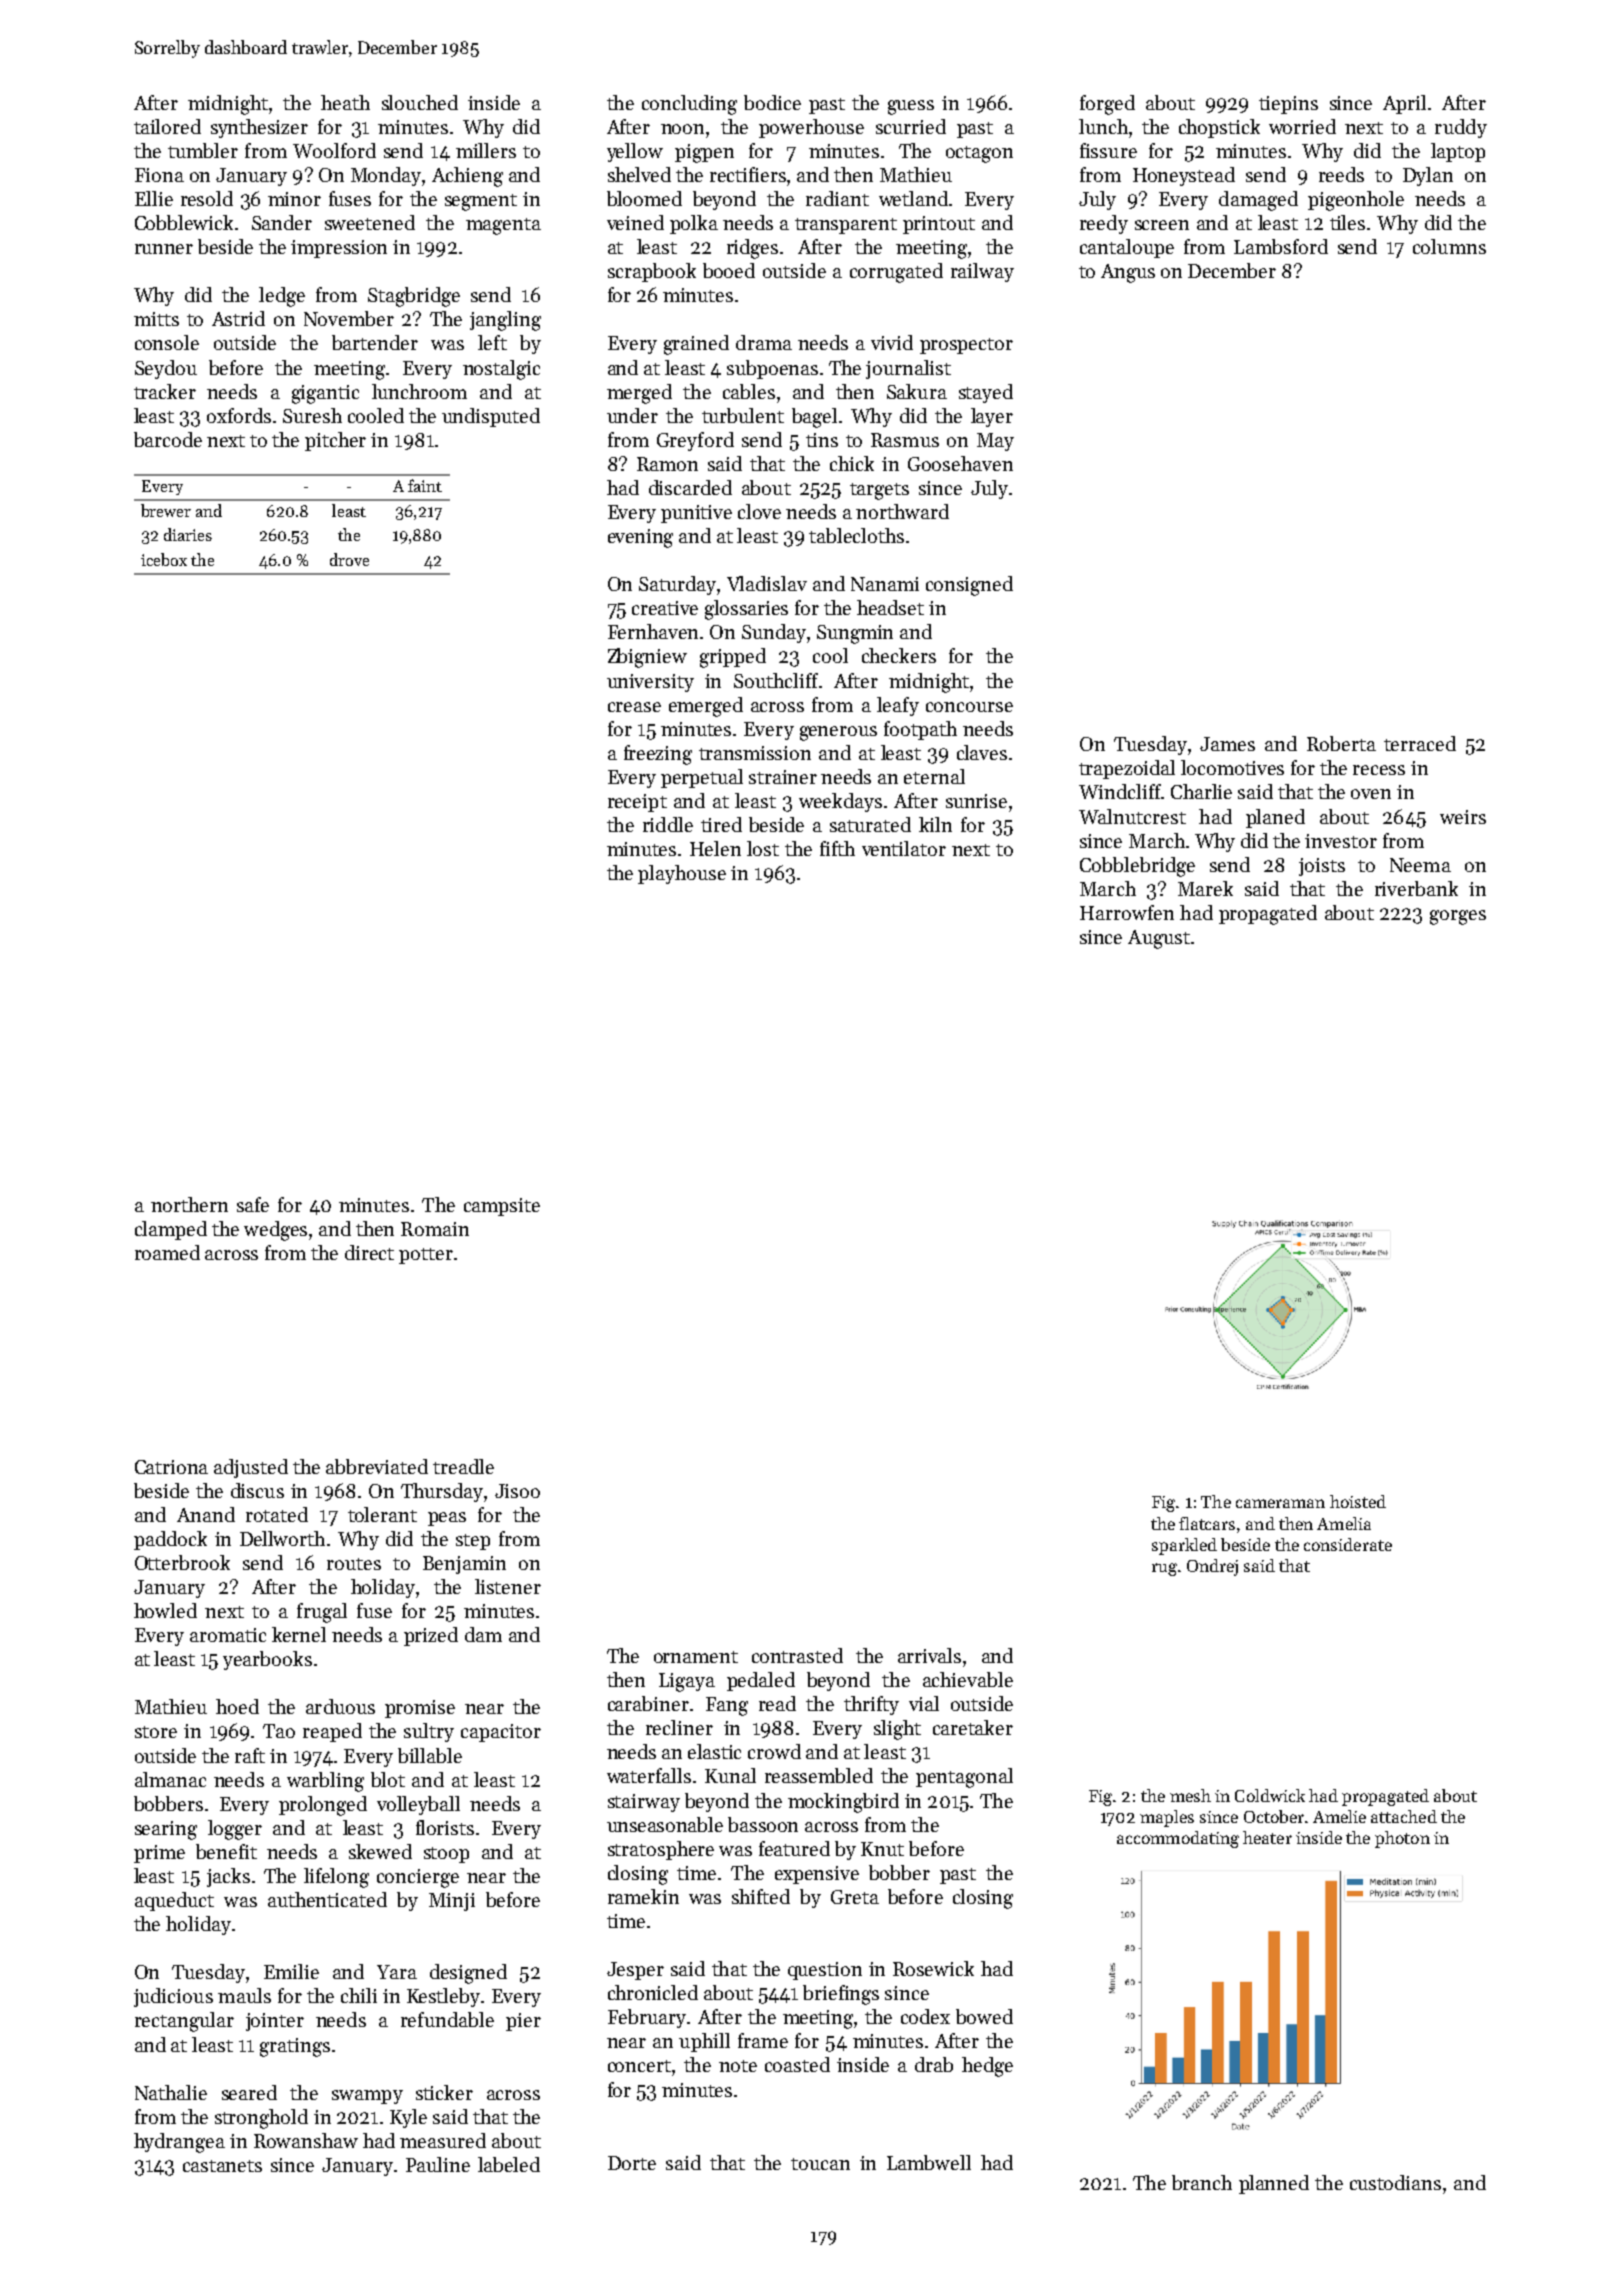 This document has width=1620, height=2292. What do you see at coordinates (896, 273) in the document?
I see `corrugated` at bounding box center [896, 273].
